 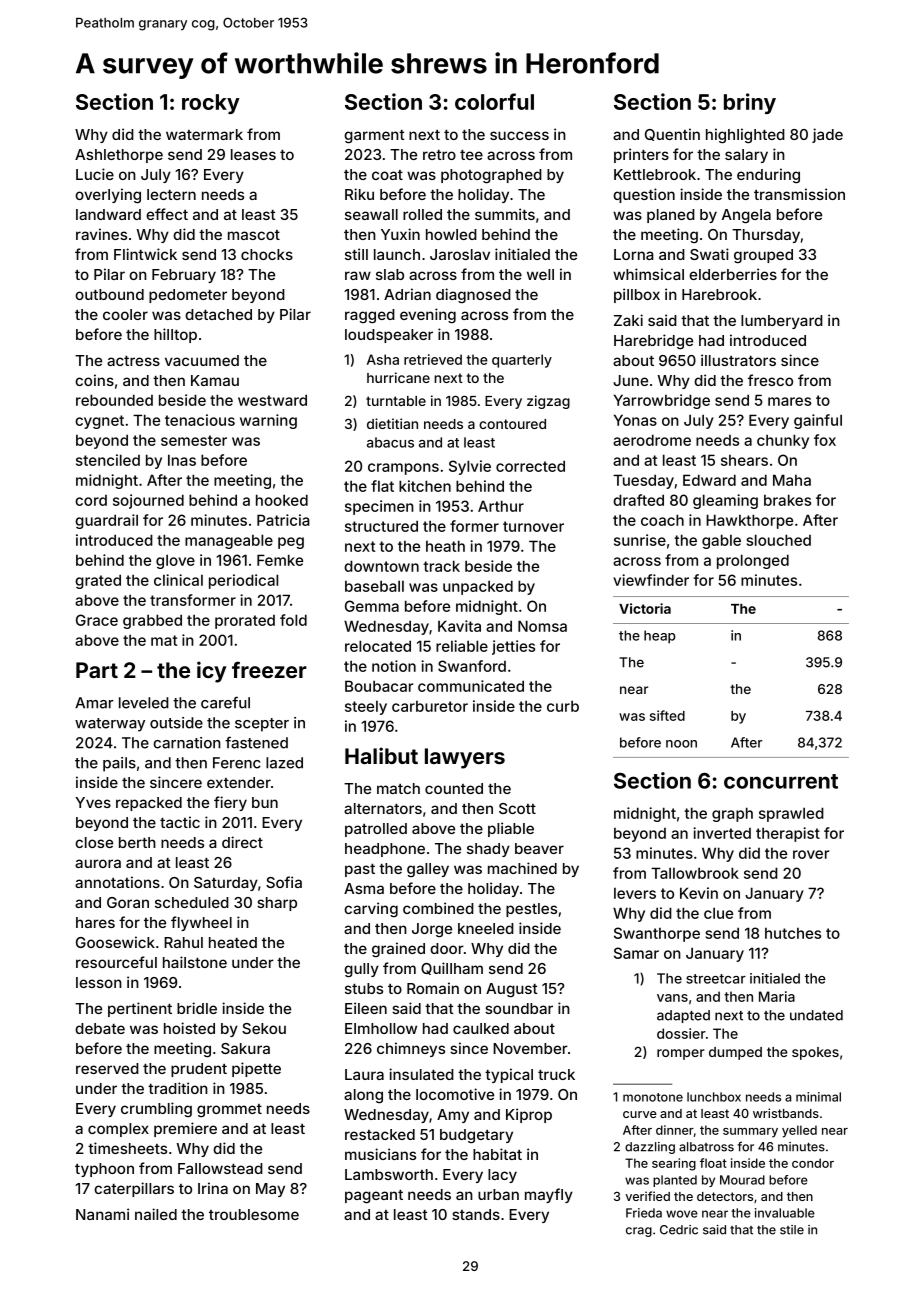 I want to click on briny, so click(x=750, y=103).
